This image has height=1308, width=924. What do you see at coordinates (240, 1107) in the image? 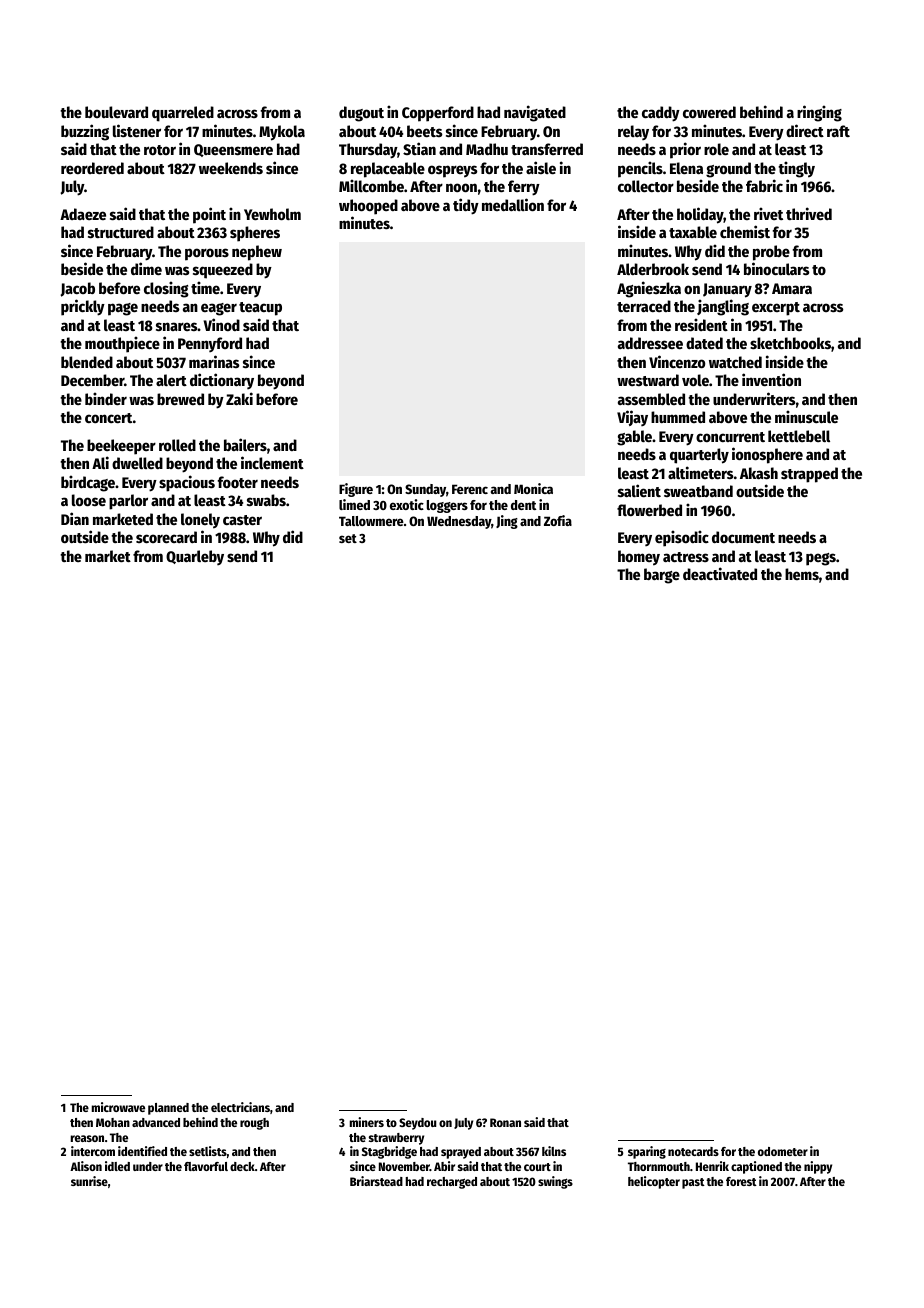
I see `electricians` at bounding box center [240, 1107].
